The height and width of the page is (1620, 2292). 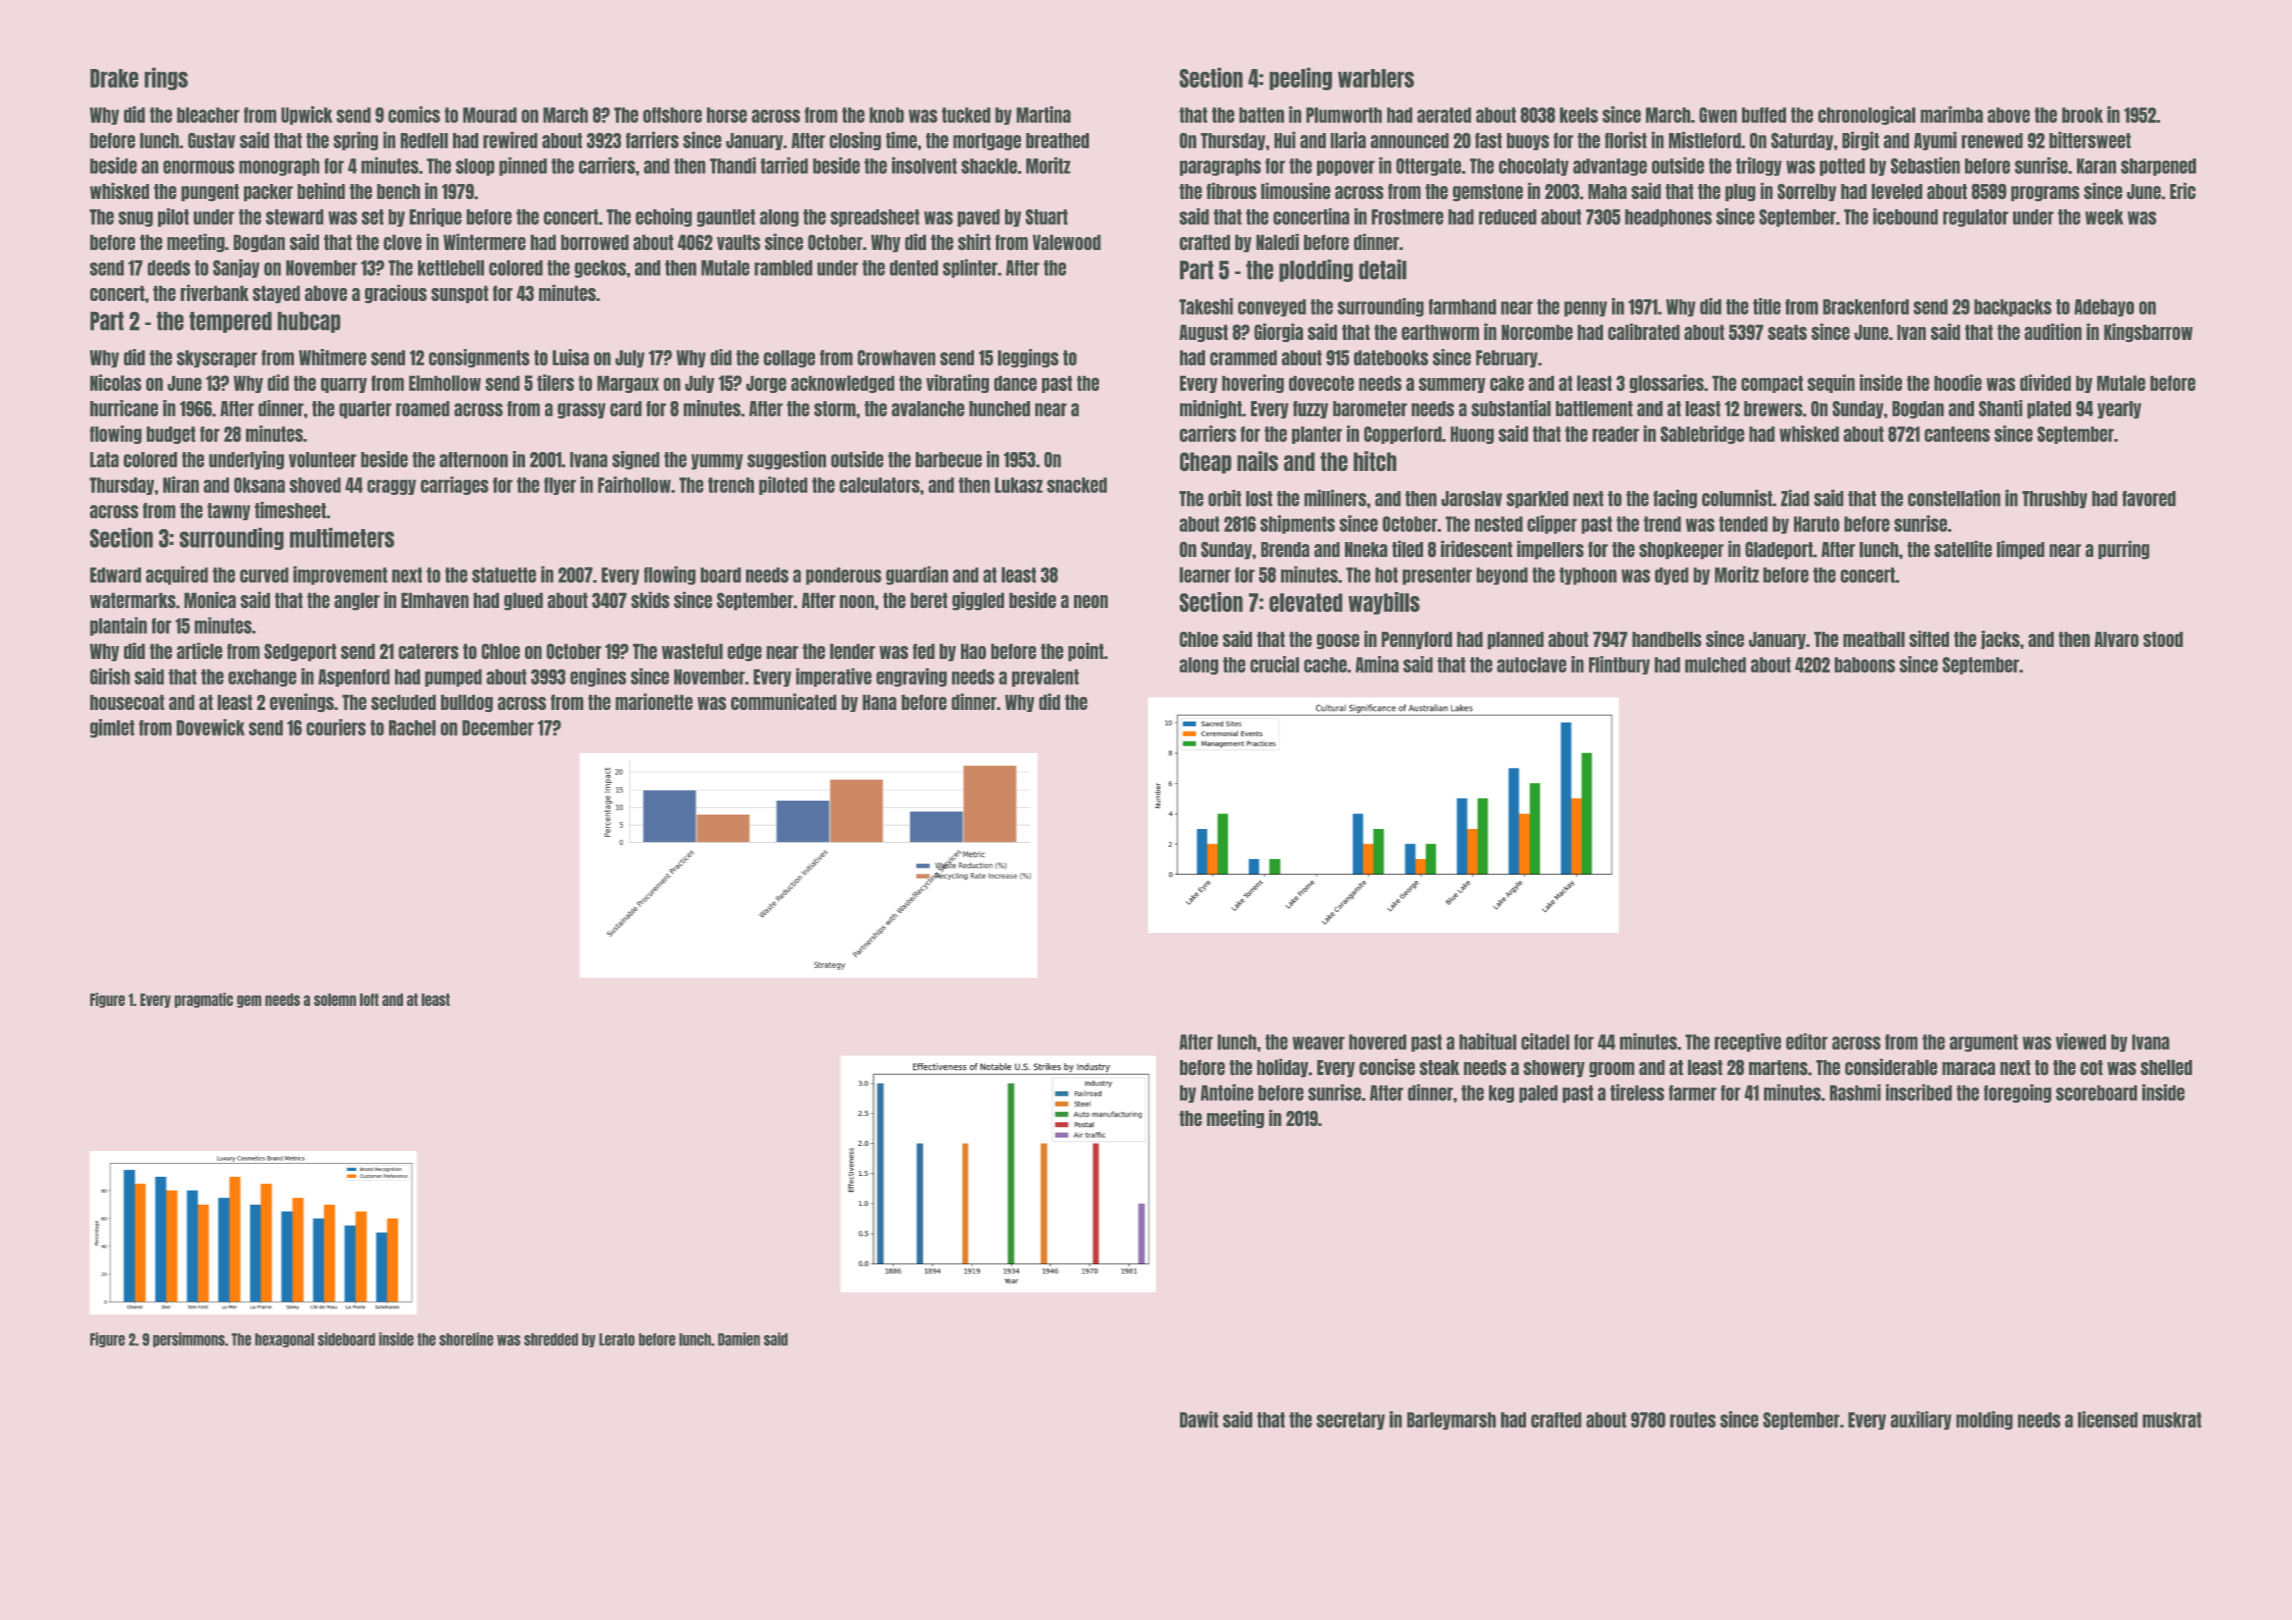 What do you see at coordinates (1199, 1419) in the page?
I see `Dawit` at bounding box center [1199, 1419].
